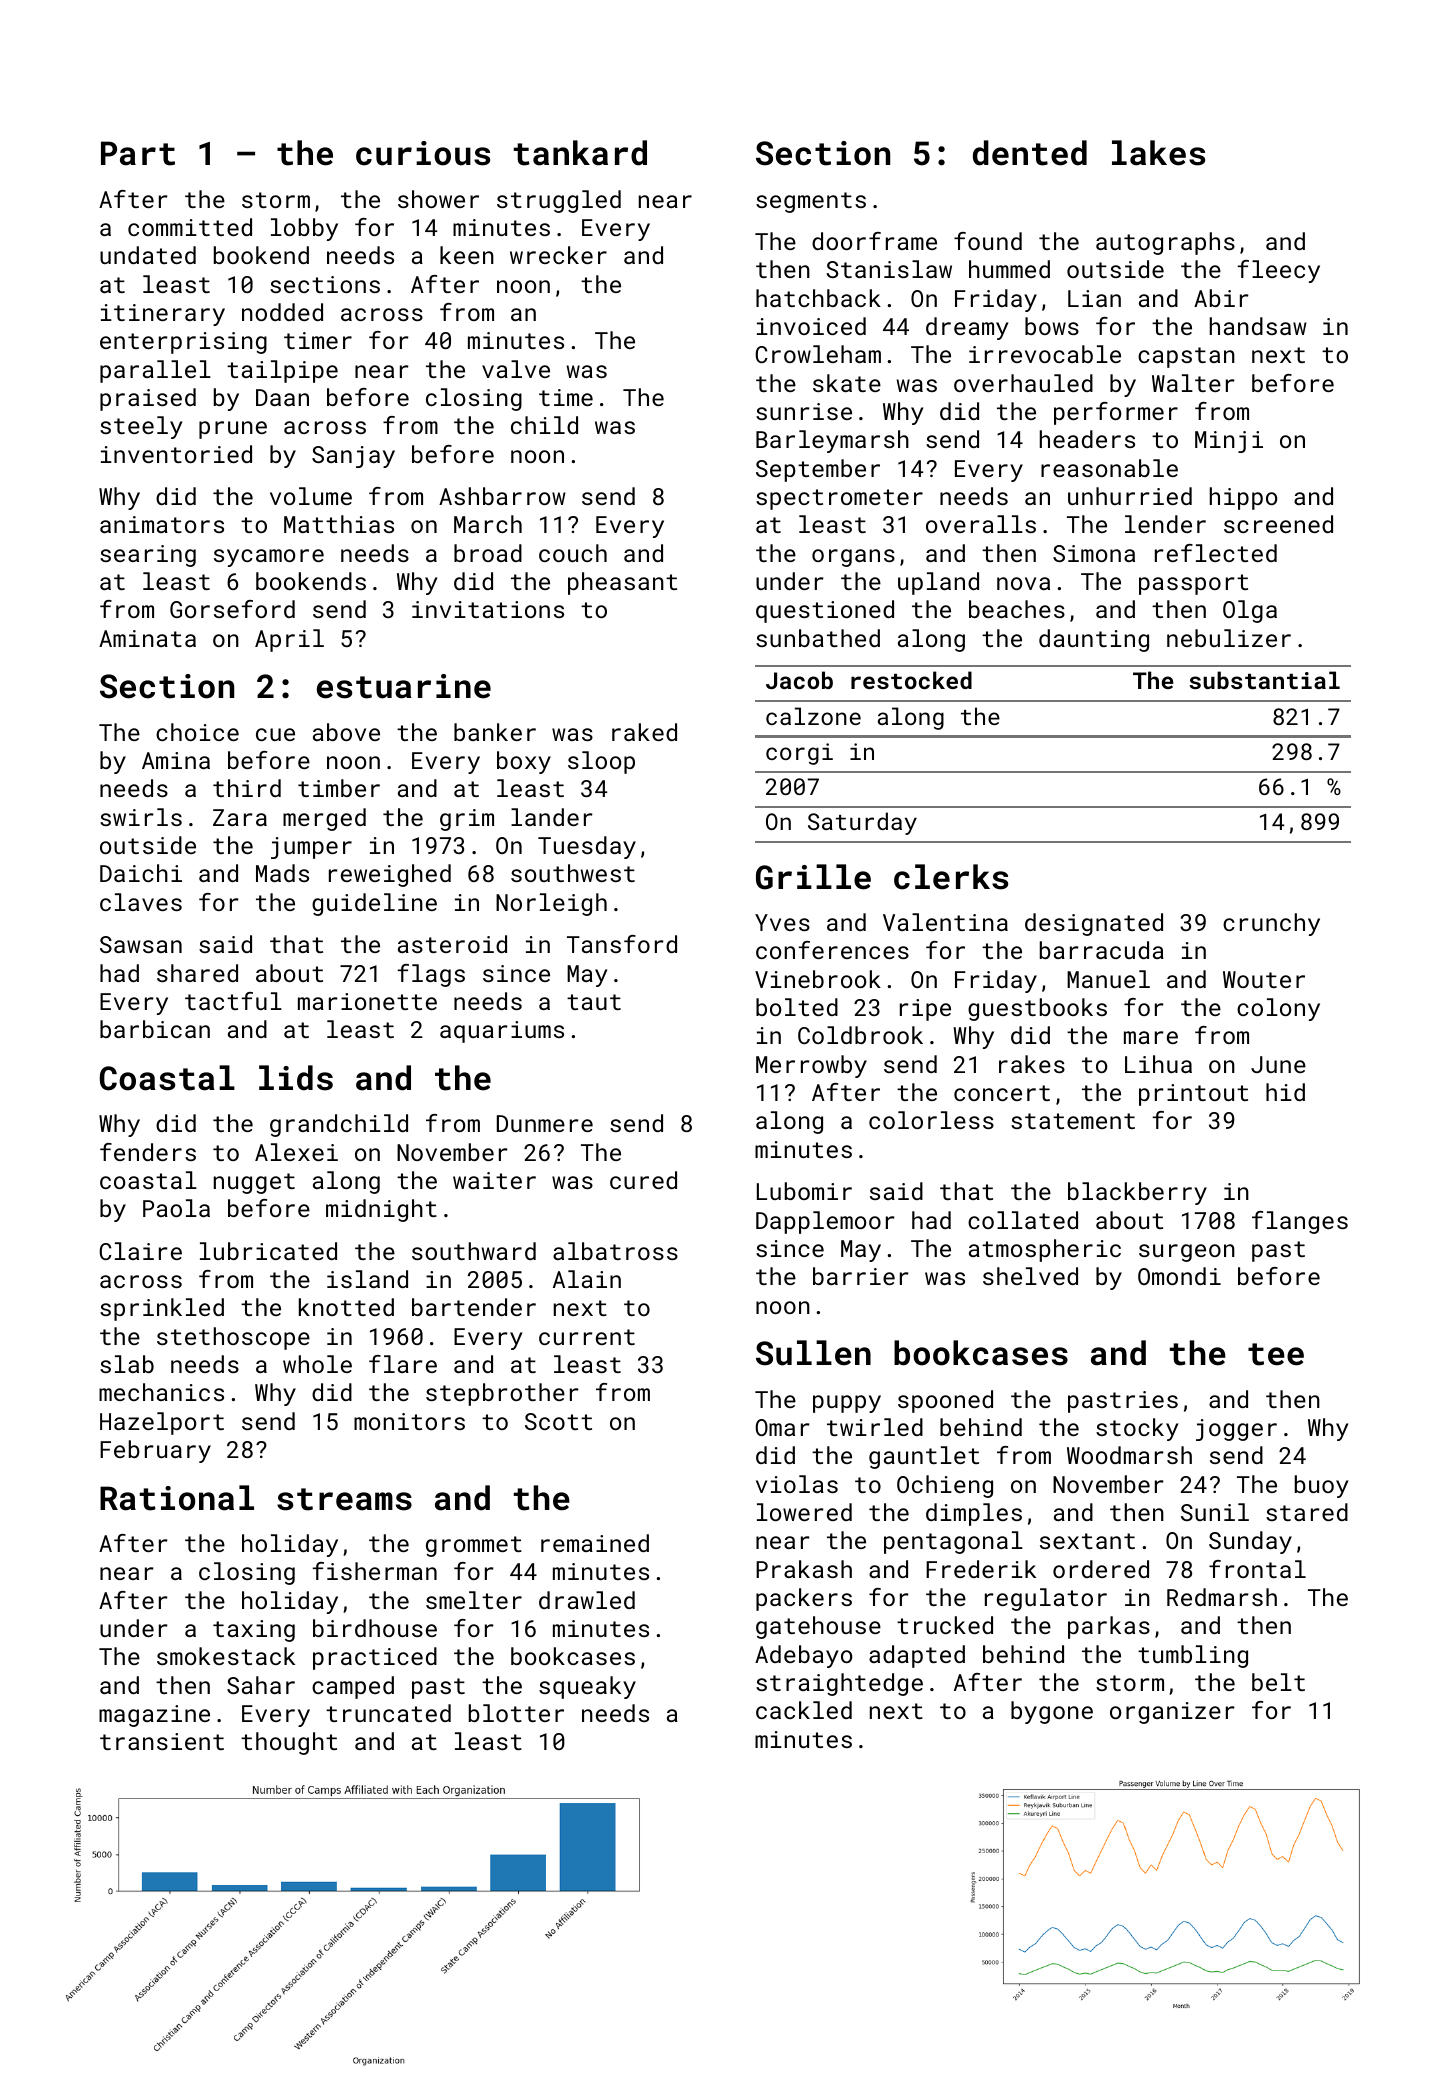  I want to click on organizer, so click(1172, 1713).
